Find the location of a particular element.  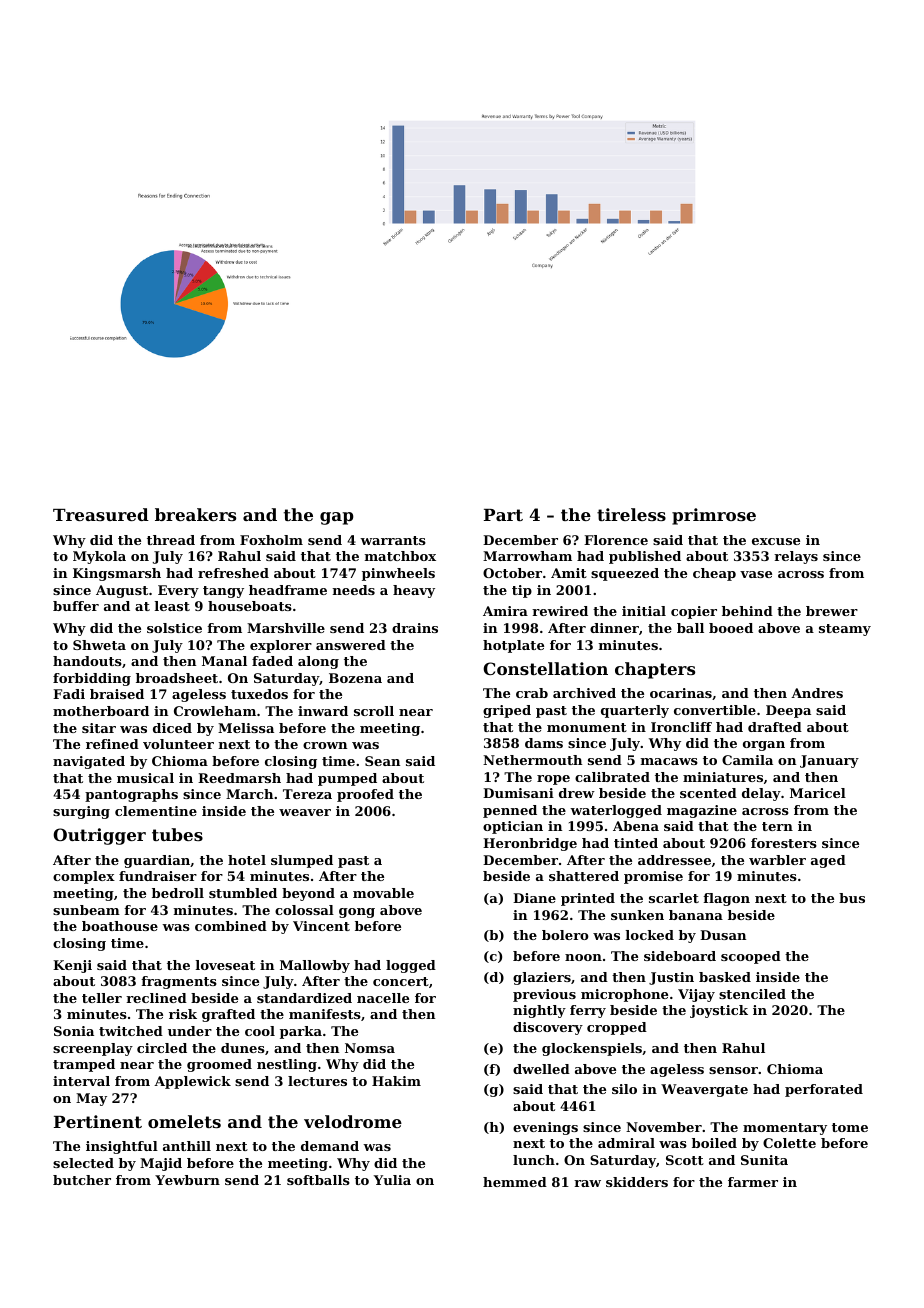

Yewburn is located at coordinates (187, 1180).
